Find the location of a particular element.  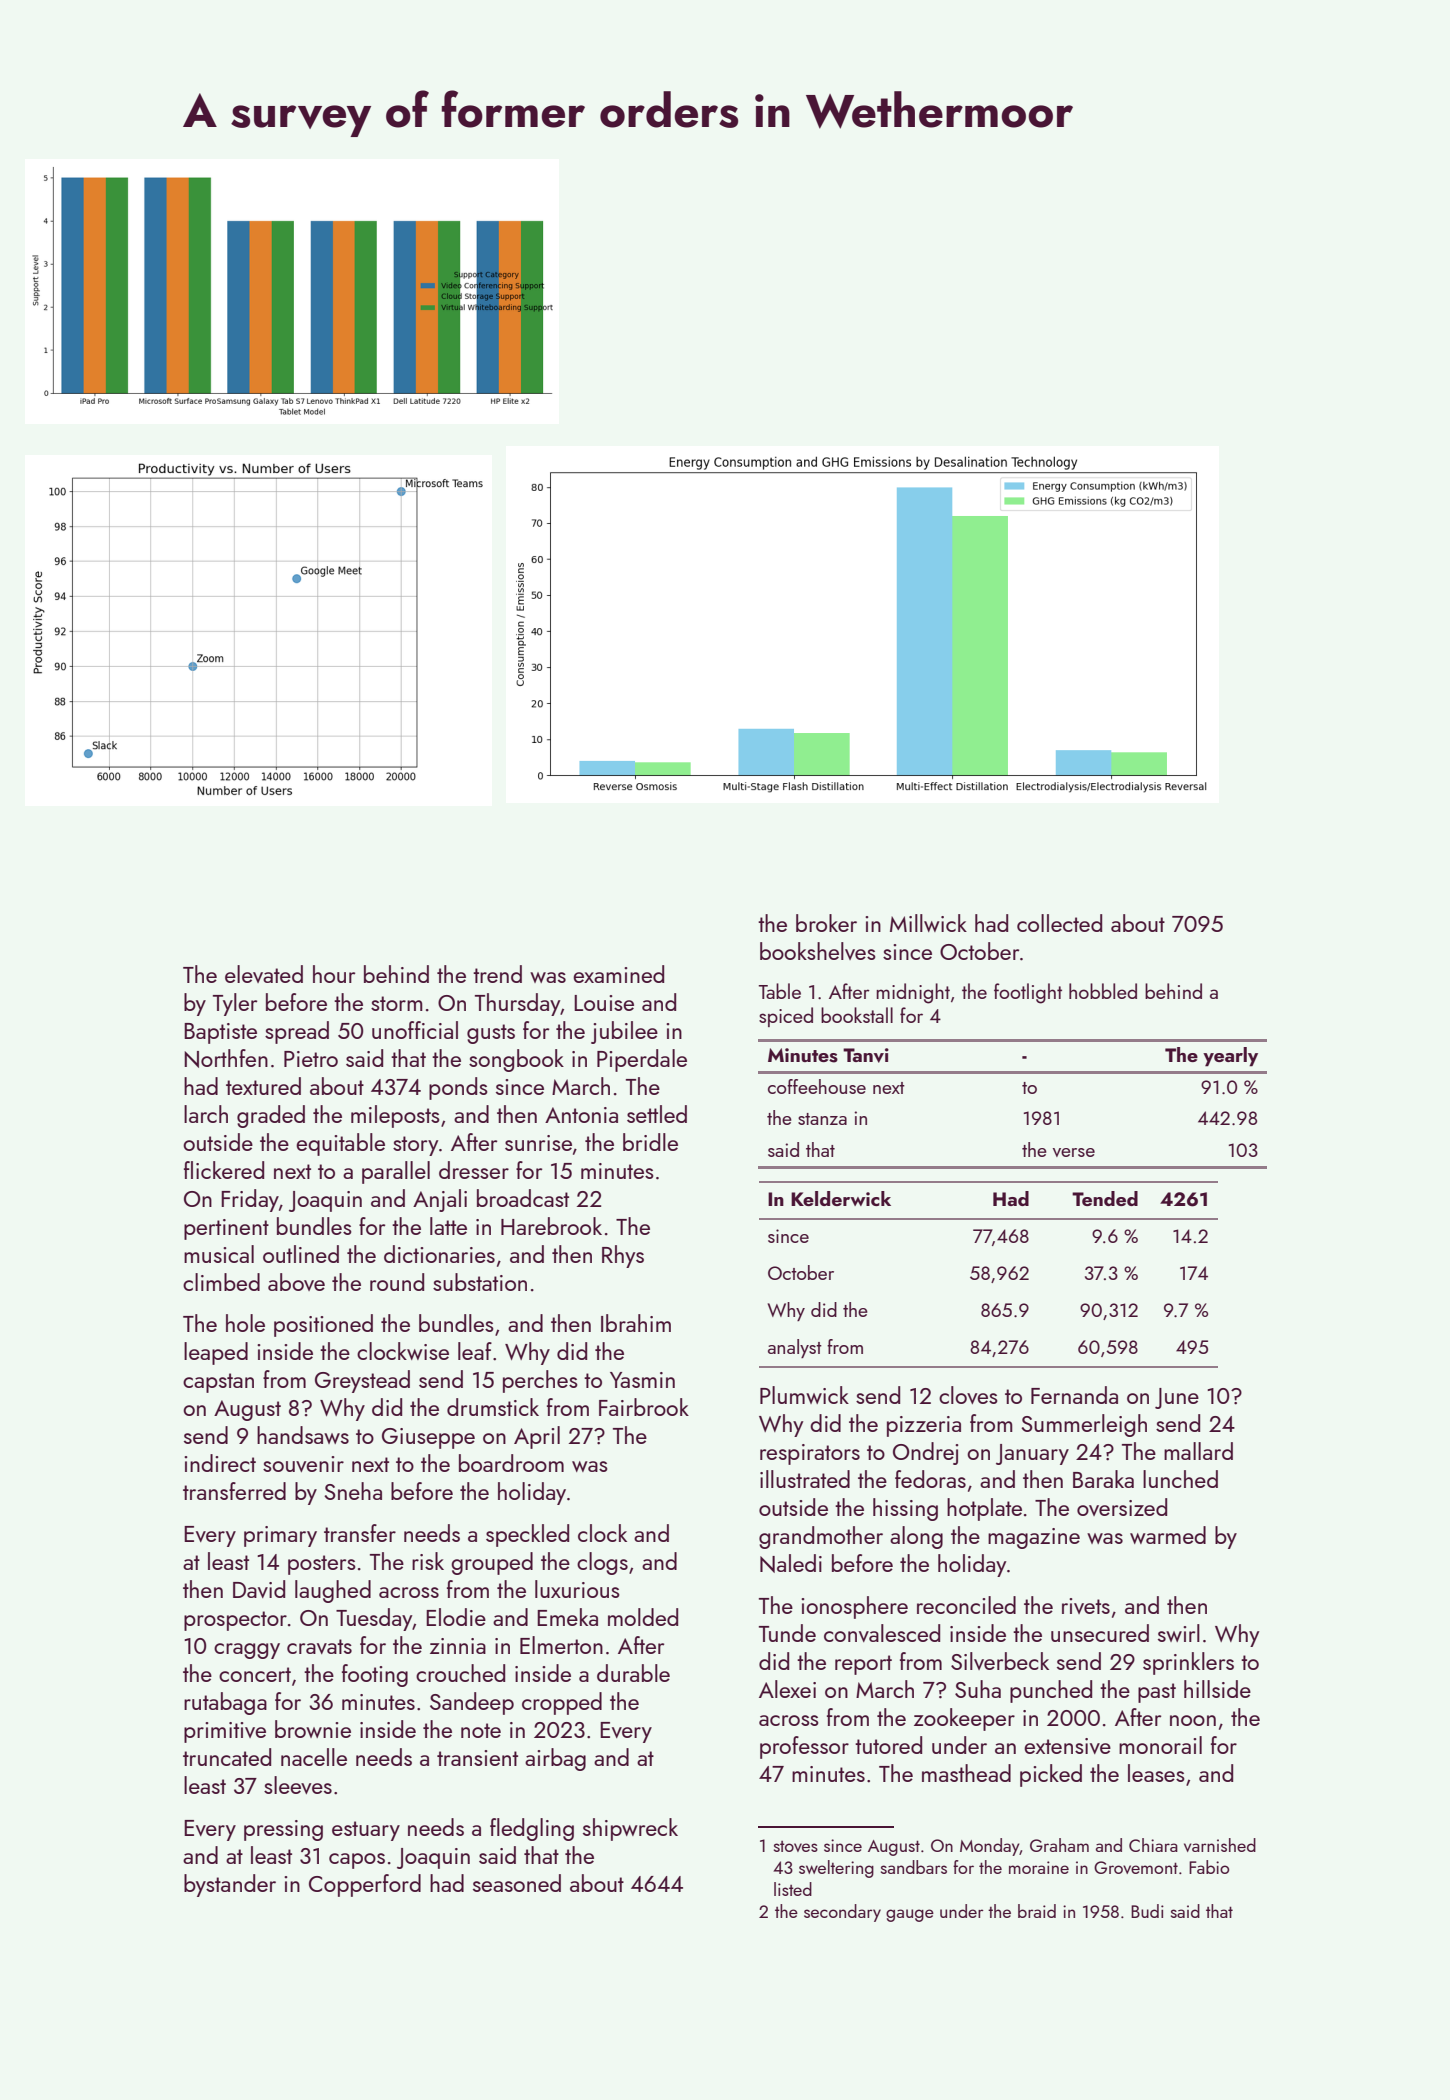

elevated is located at coordinates (264, 974).
